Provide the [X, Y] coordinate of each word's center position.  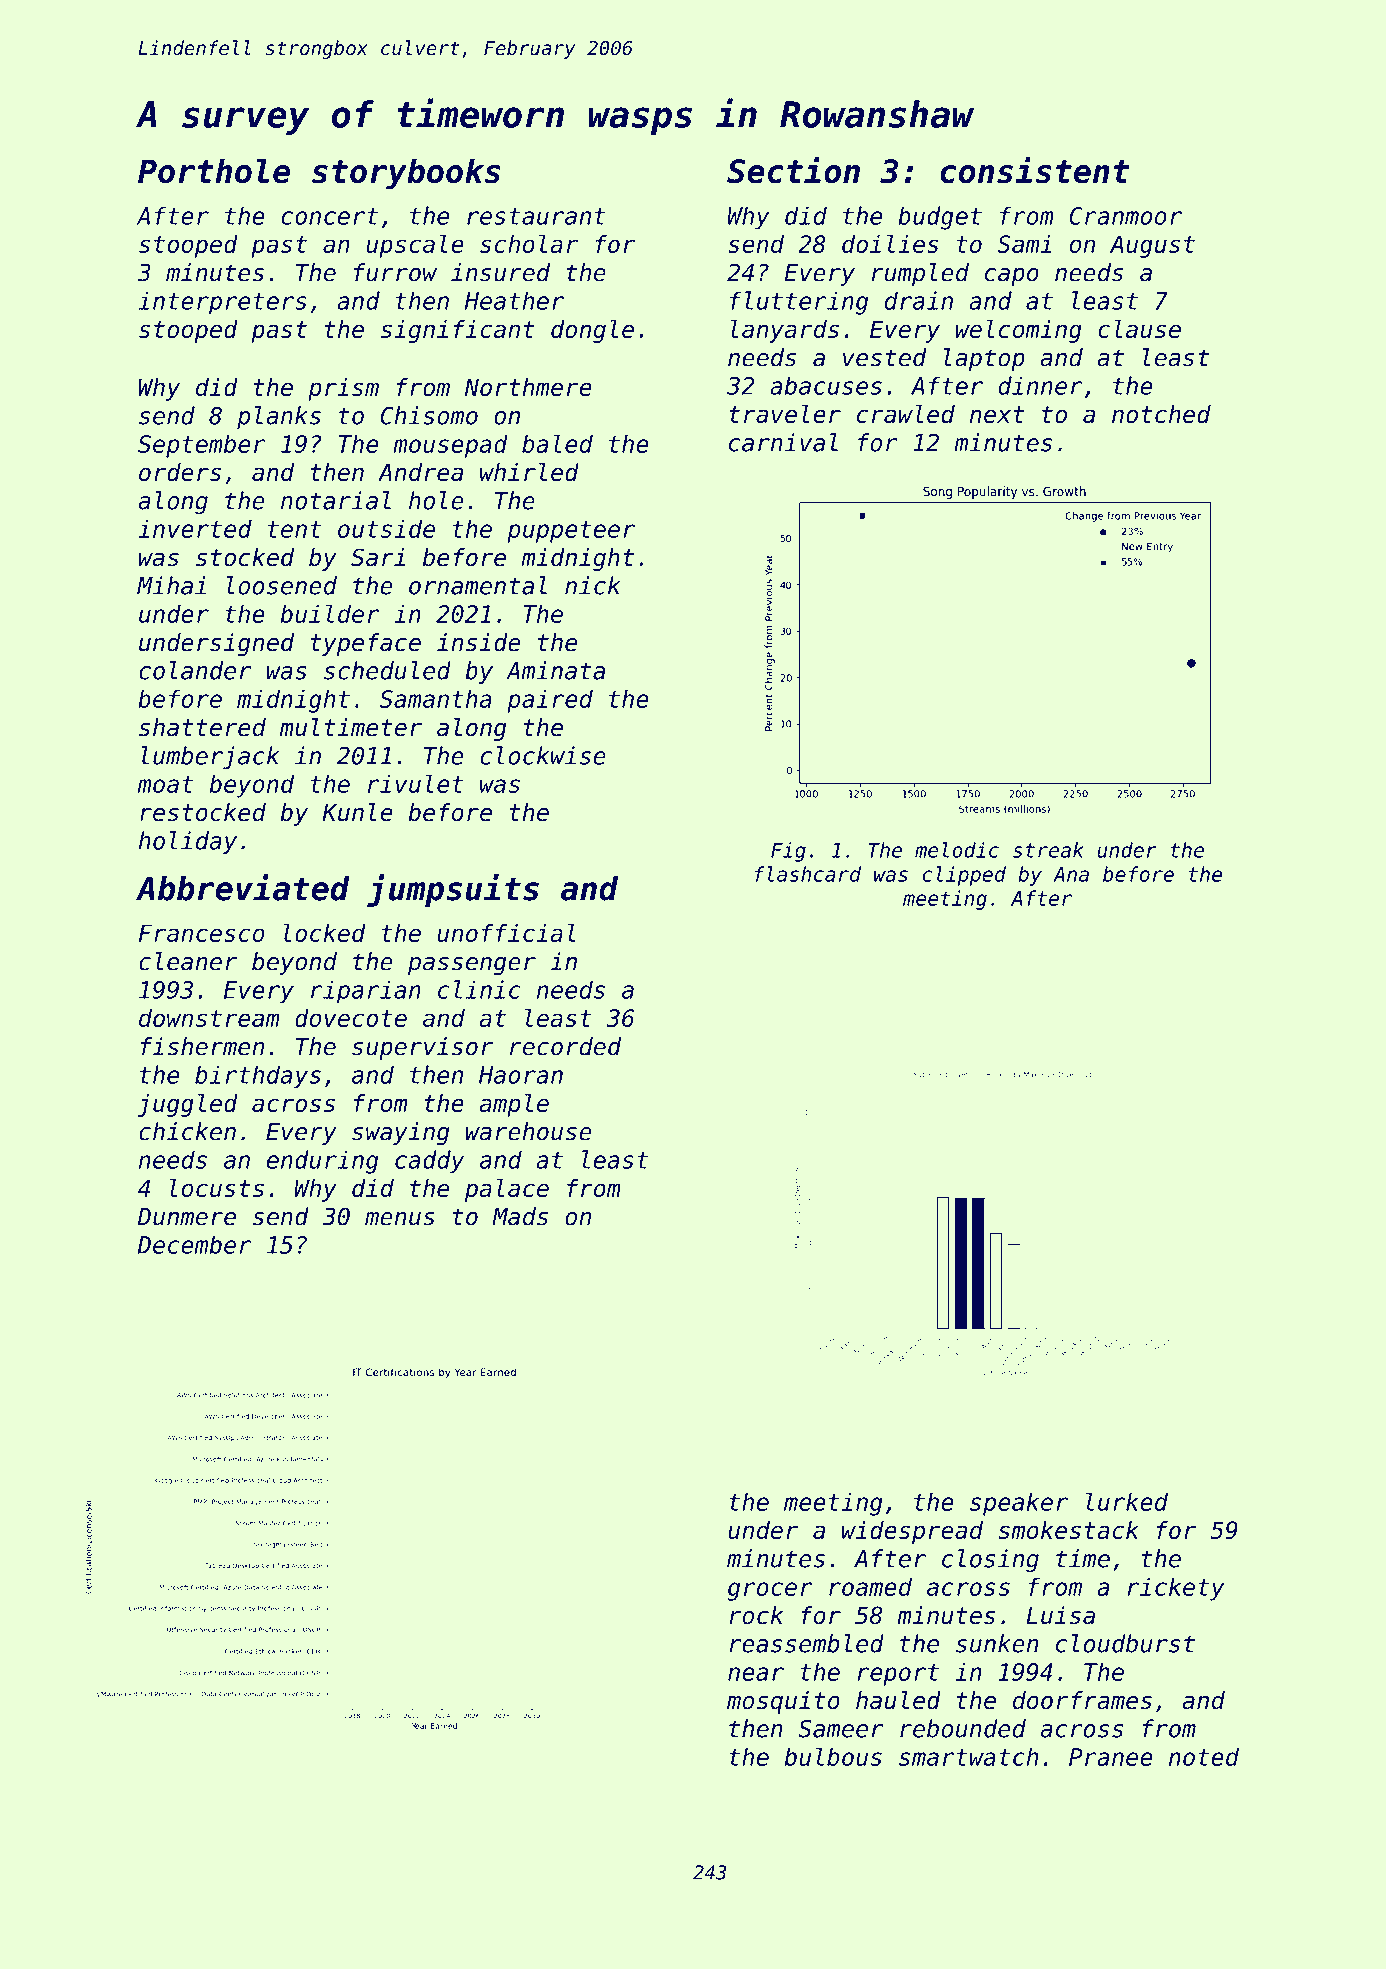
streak [1048, 850]
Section [793, 170]
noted [1204, 1756]
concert [329, 216]
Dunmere [186, 1217]
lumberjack [210, 758]
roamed [870, 1586]
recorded [565, 1046]
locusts [217, 1188]
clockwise [543, 755]
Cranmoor [1125, 216]
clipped [964, 876]
